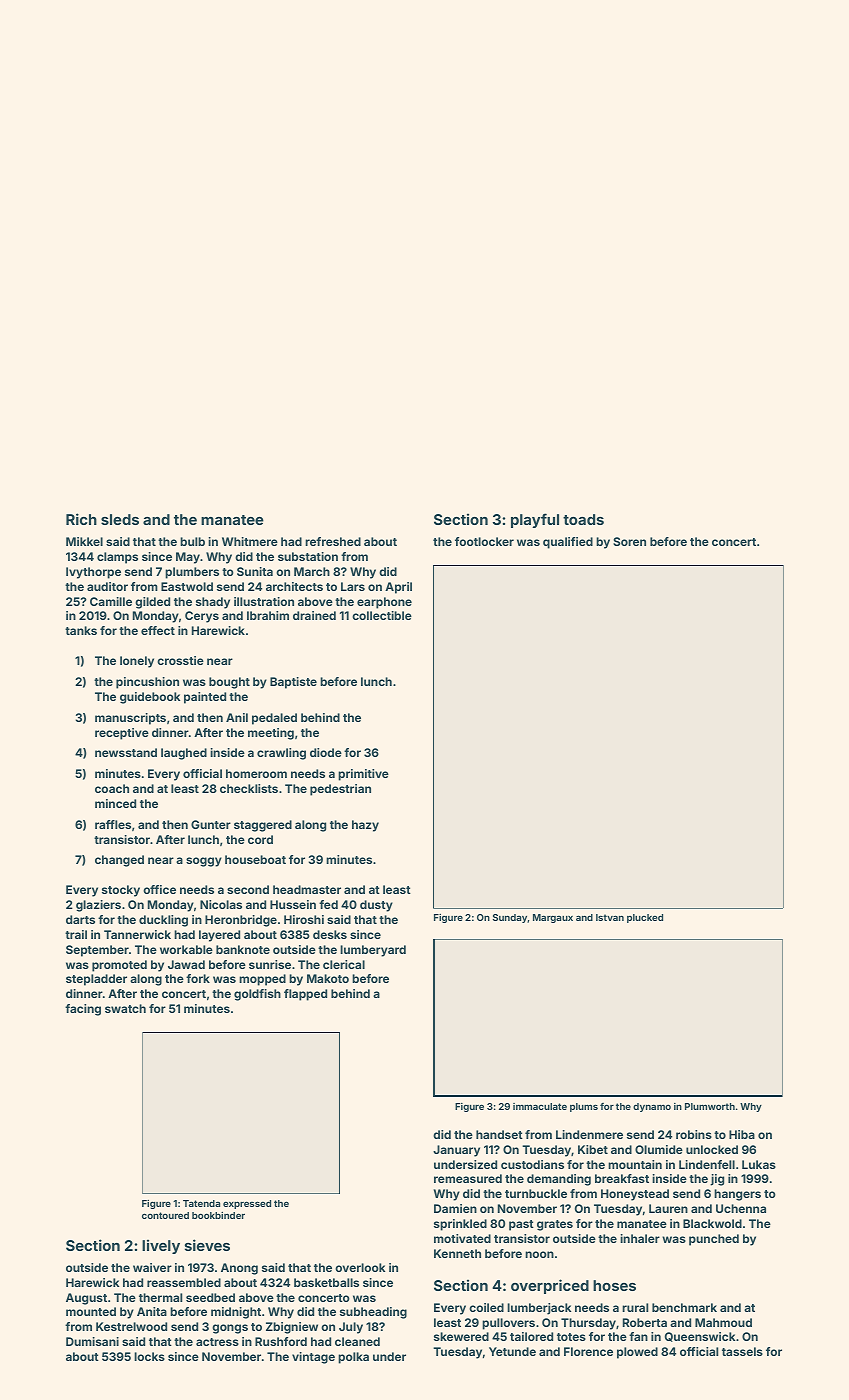  Describe the element at coordinates (86, 1299) in the image. I see `August` at that location.
